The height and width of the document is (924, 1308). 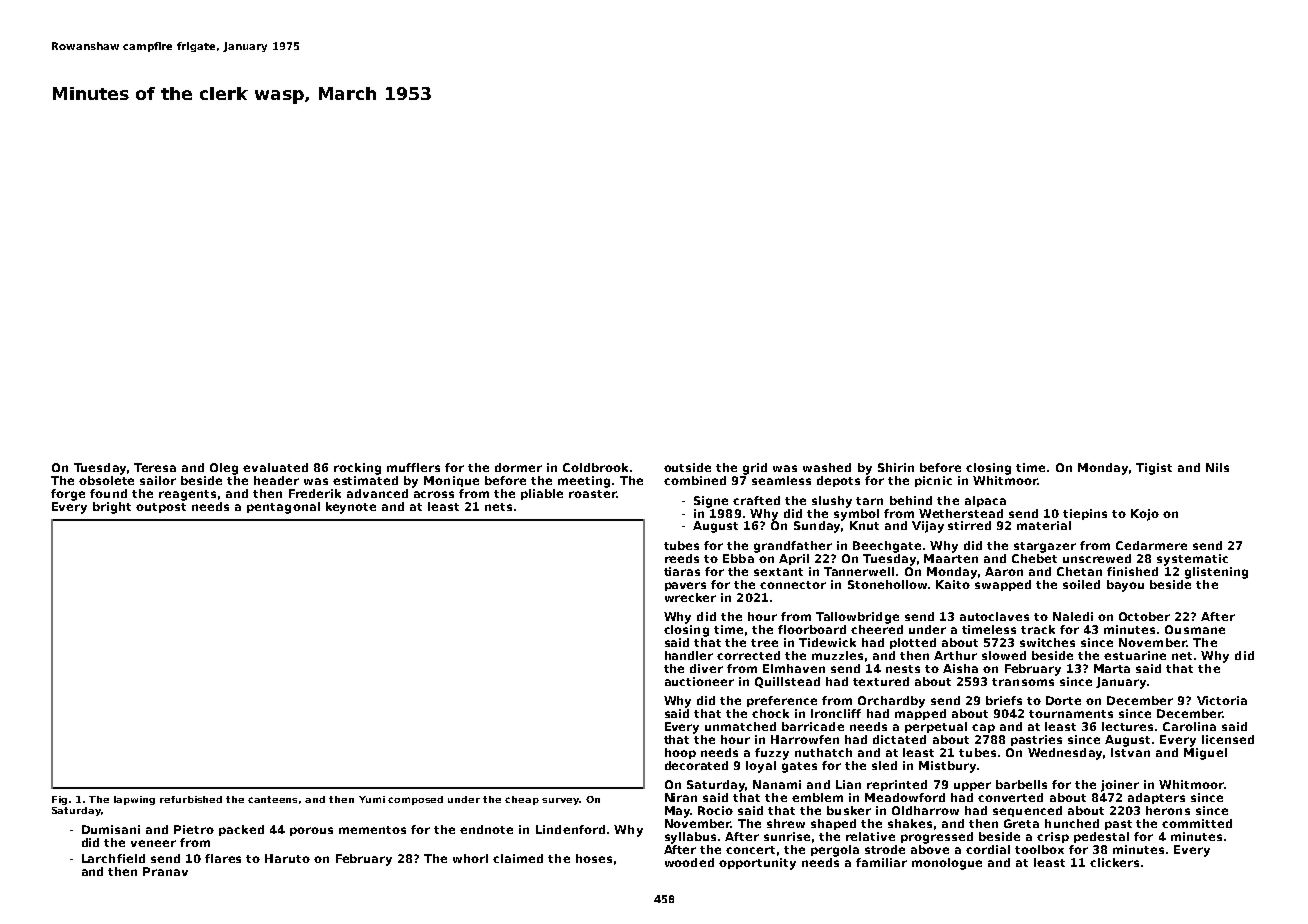 I want to click on cheap, so click(x=522, y=800).
